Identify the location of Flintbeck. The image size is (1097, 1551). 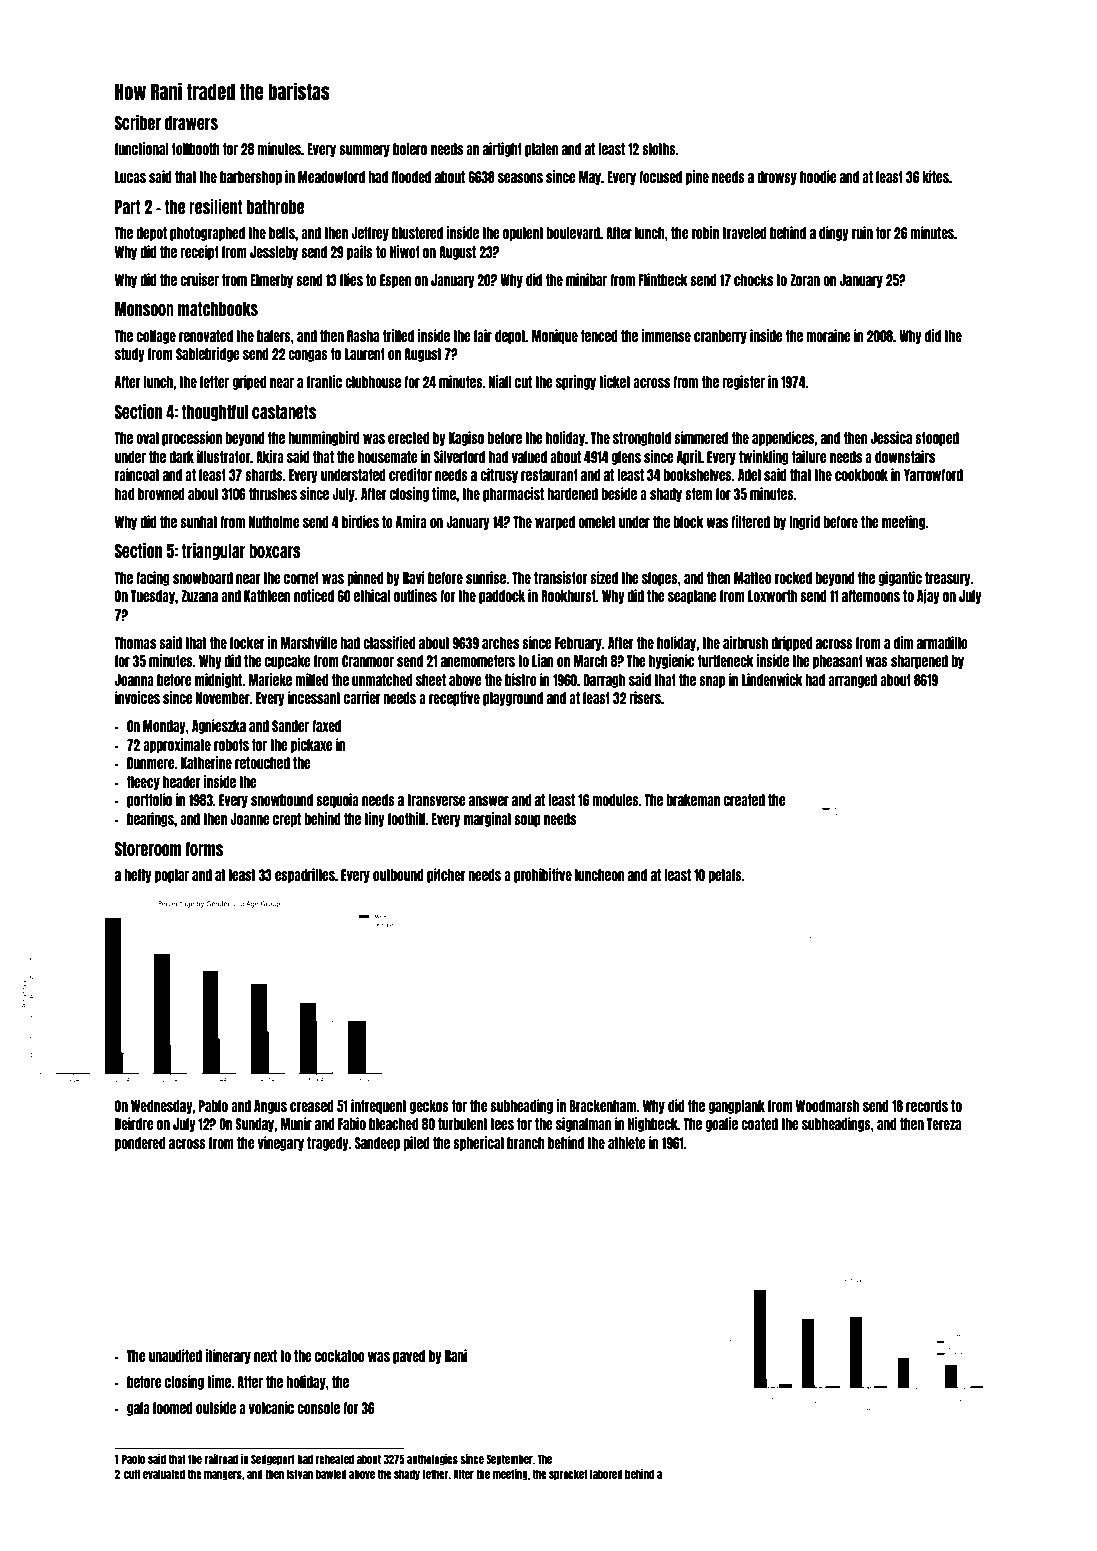
(663, 279).
